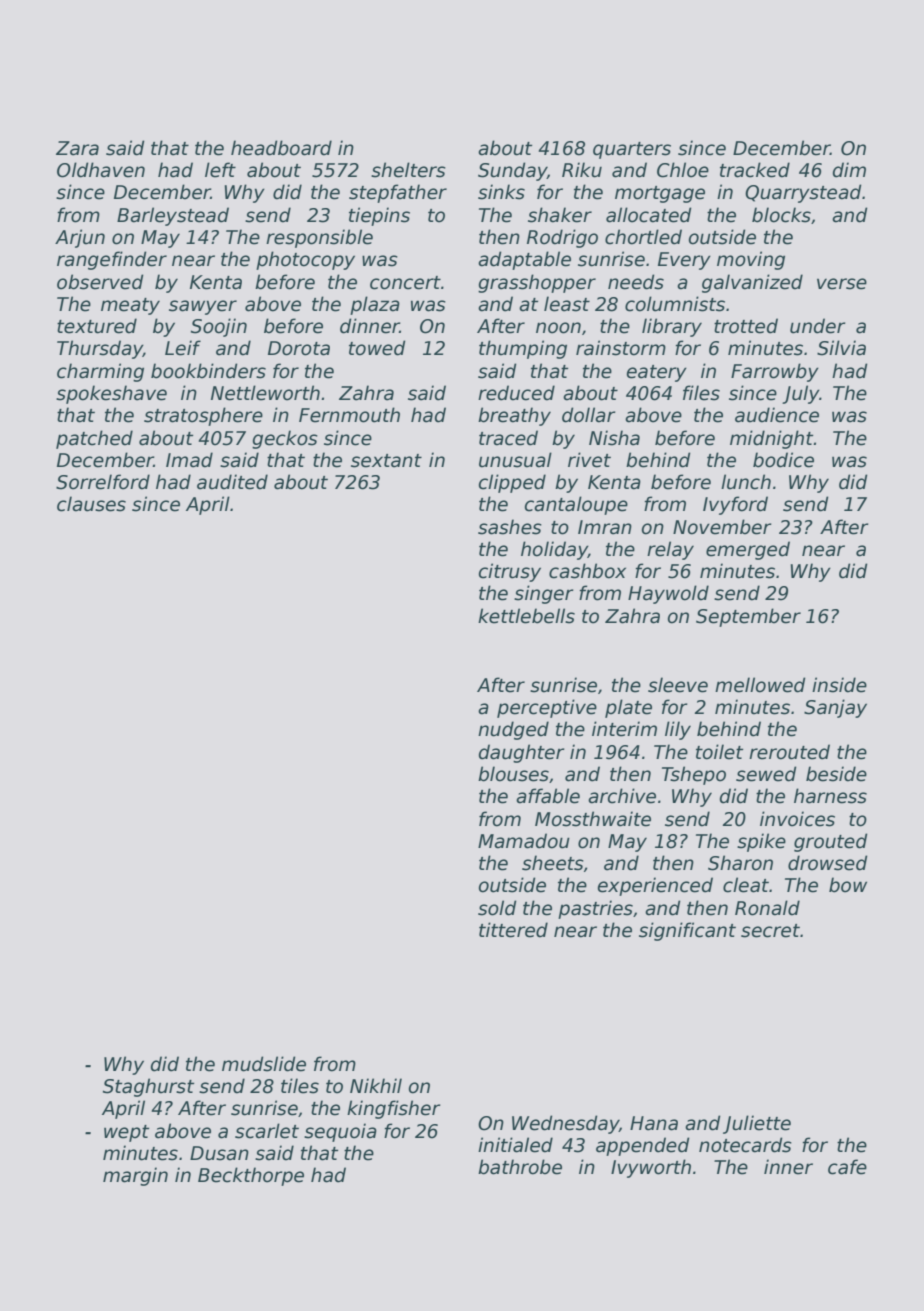 This screenshot has height=1311, width=924. What do you see at coordinates (757, 1124) in the screenshot?
I see `Juliette` at bounding box center [757, 1124].
